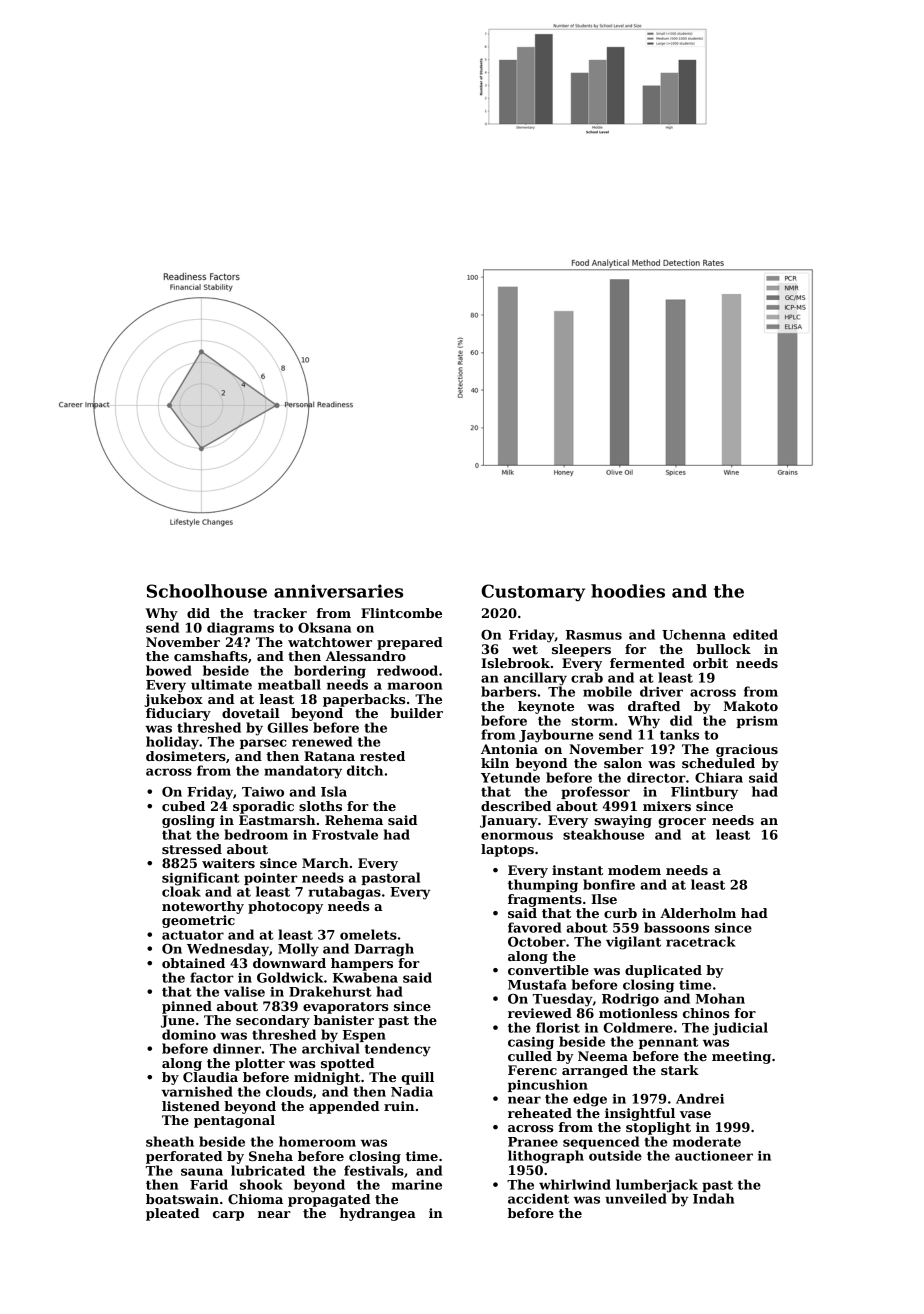  I want to click on Yetunde, so click(510, 777).
